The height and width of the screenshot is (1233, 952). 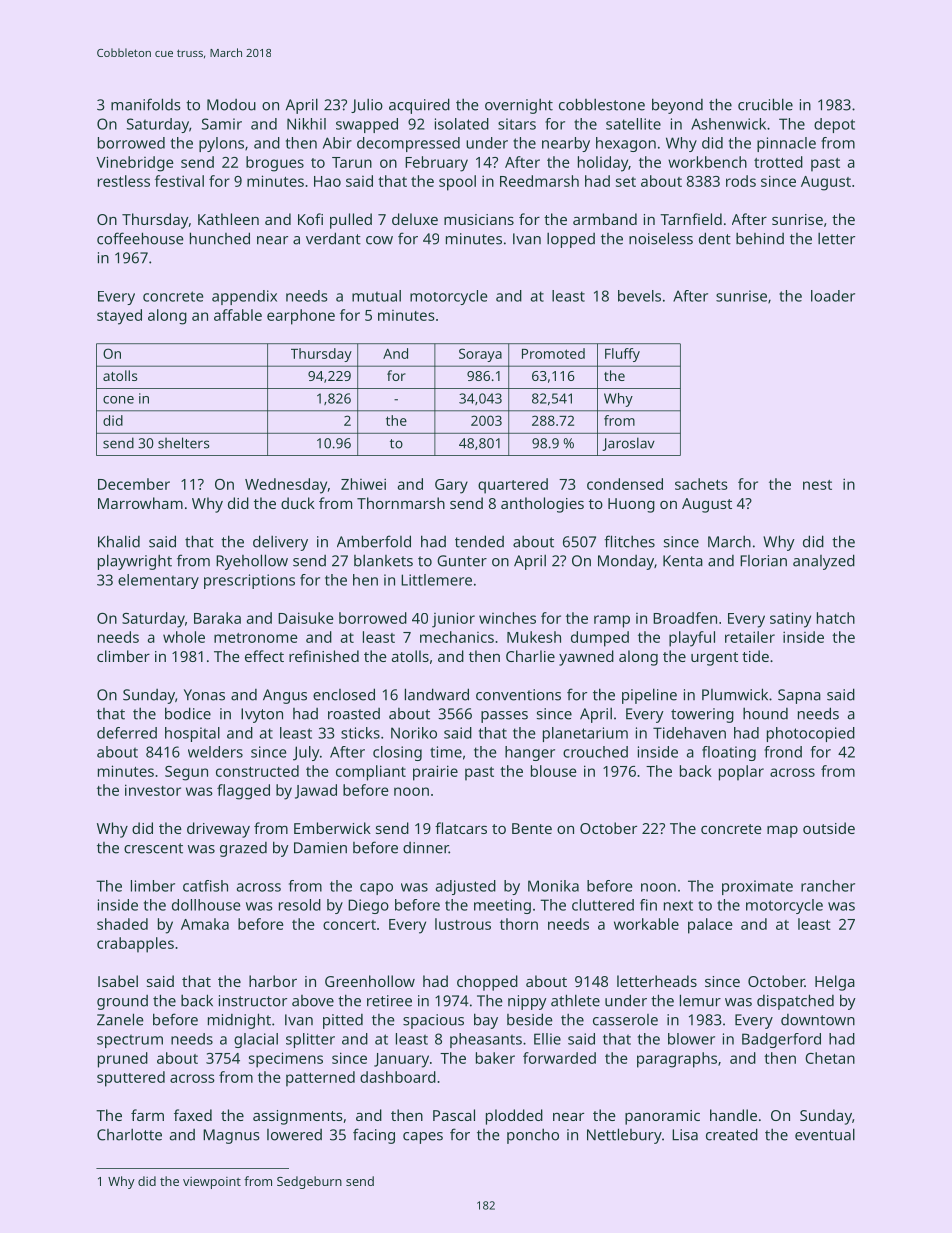 What do you see at coordinates (131, 1079) in the screenshot?
I see `sputtered` at bounding box center [131, 1079].
